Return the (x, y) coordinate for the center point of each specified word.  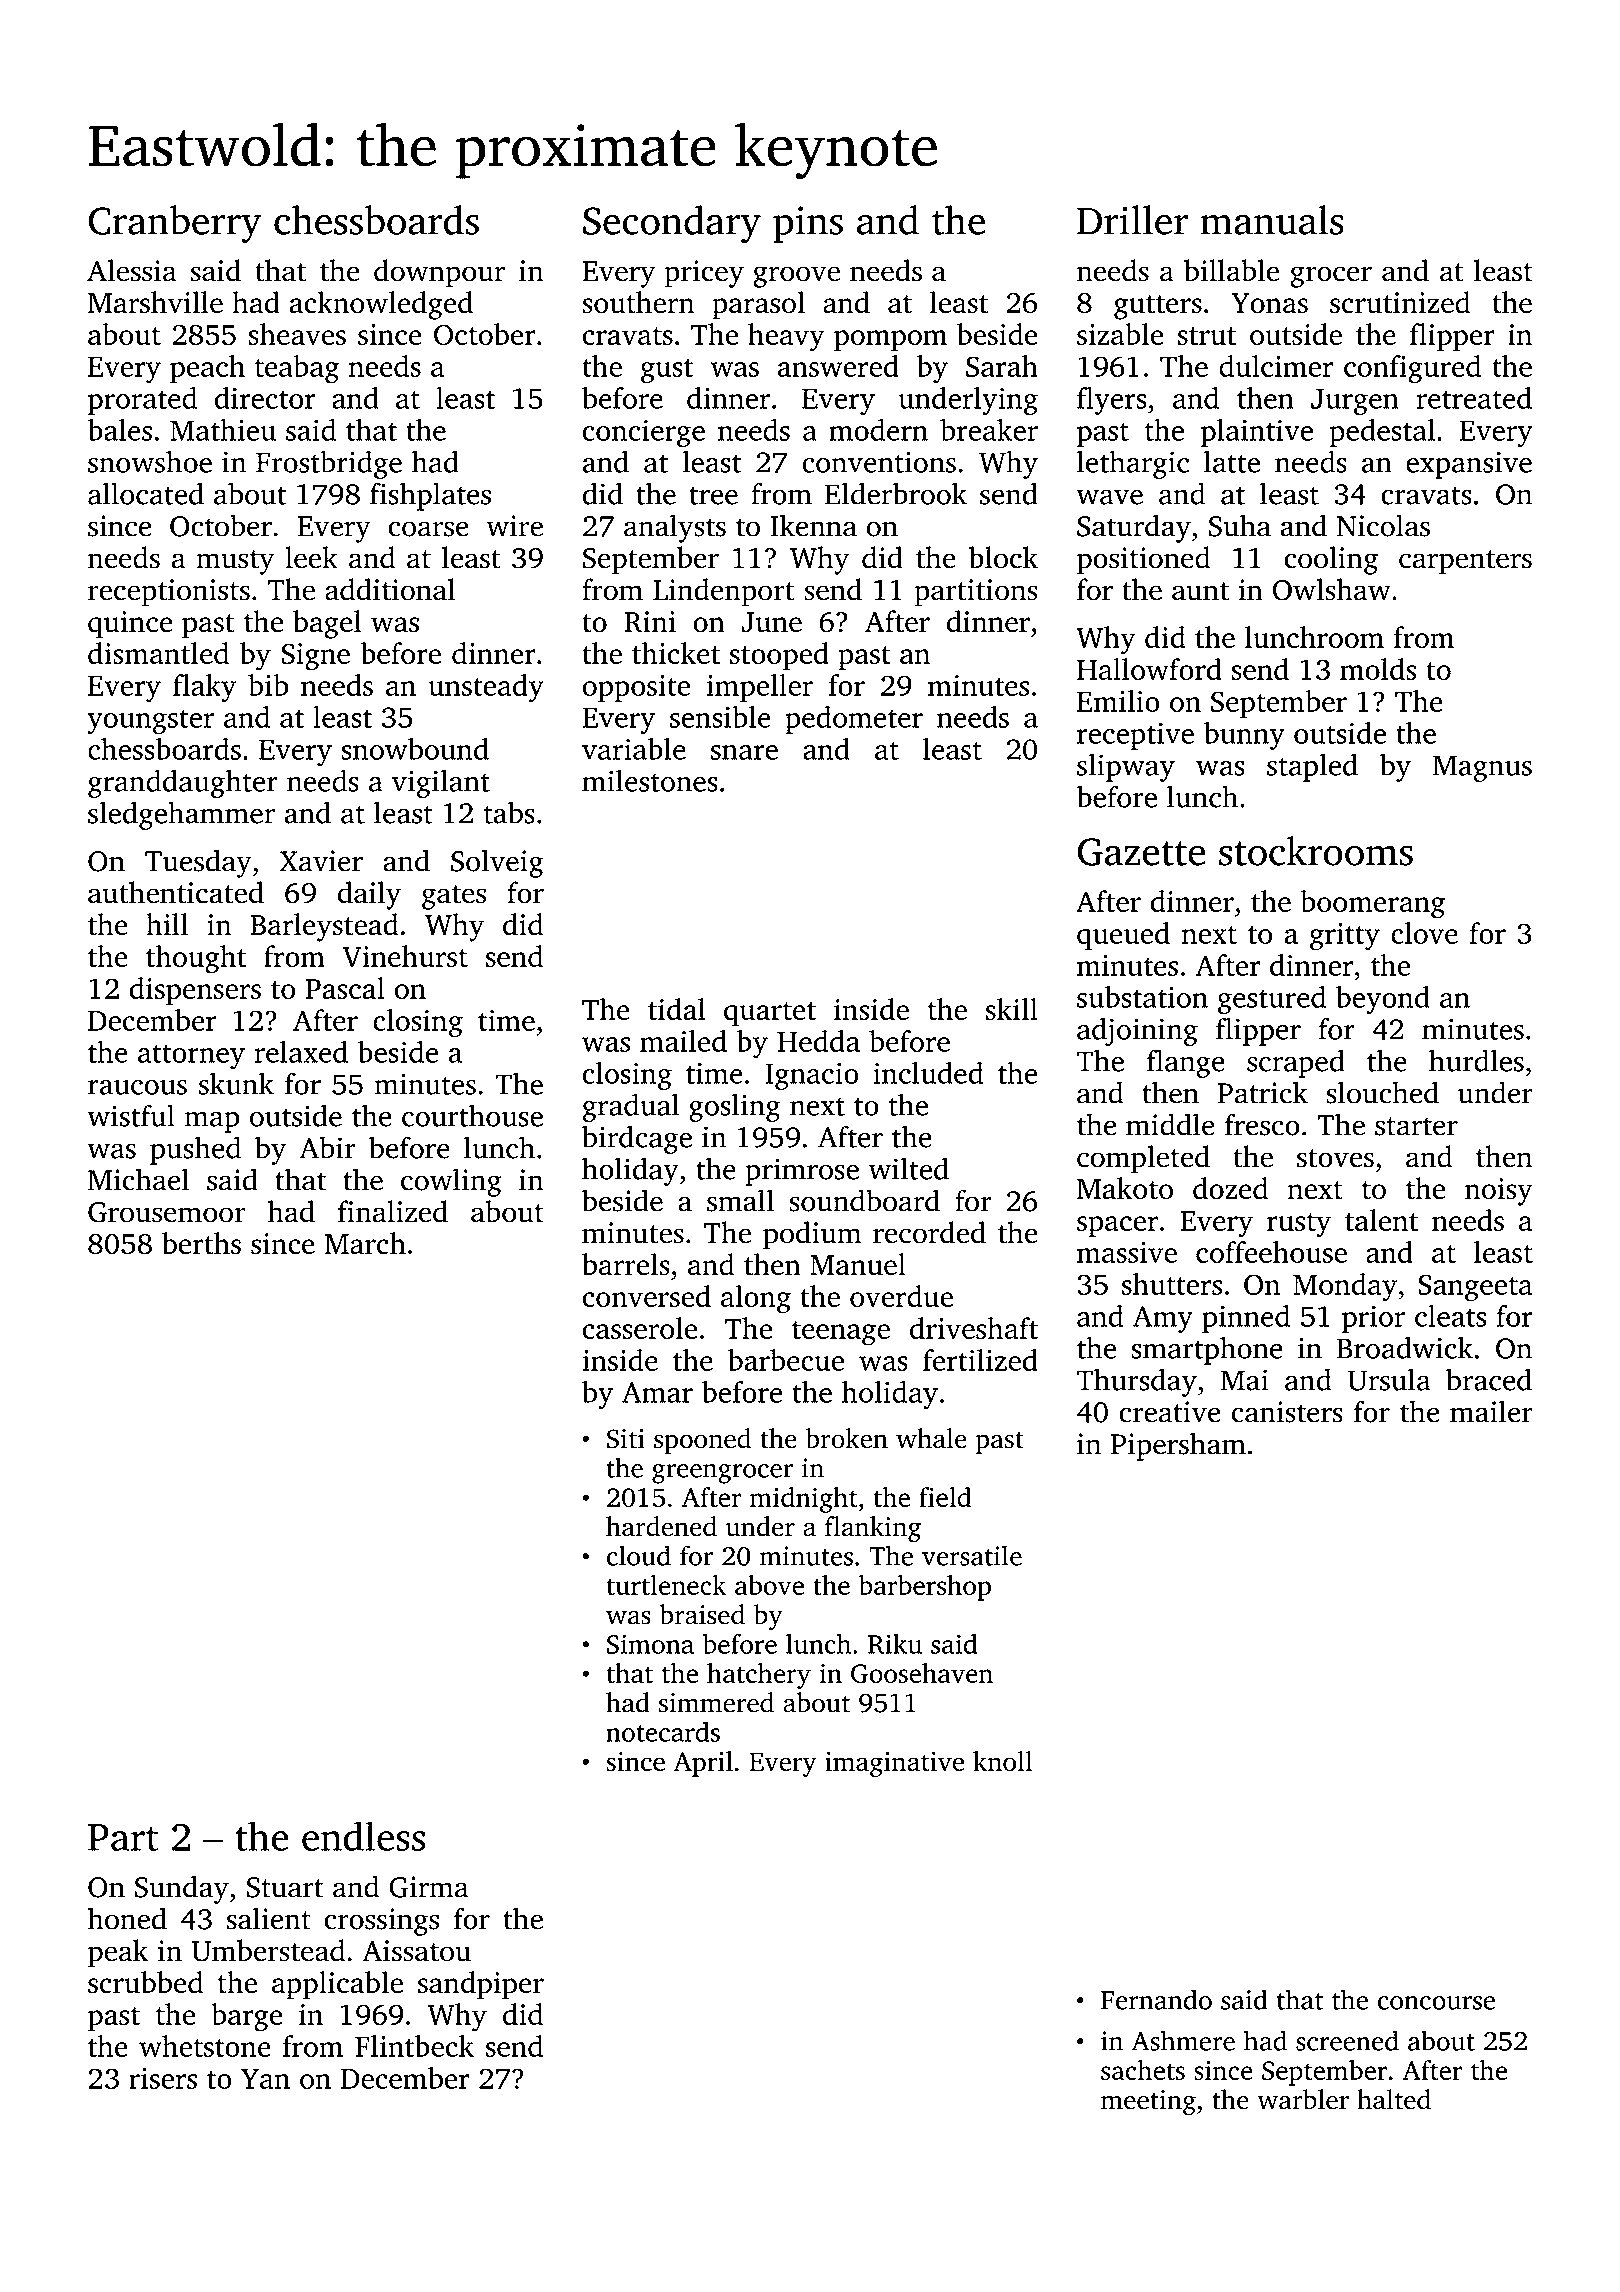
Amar (657, 1392)
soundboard (864, 1200)
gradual (631, 1108)
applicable (337, 1985)
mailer (1491, 1411)
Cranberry (175, 224)
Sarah (1002, 366)
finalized (393, 1211)
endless (363, 1836)
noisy (1499, 1192)
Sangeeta (1475, 1288)
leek (311, 557)
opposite (636, 688)
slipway (1126, 768)
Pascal (345, 988)
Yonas (1269, 303)
